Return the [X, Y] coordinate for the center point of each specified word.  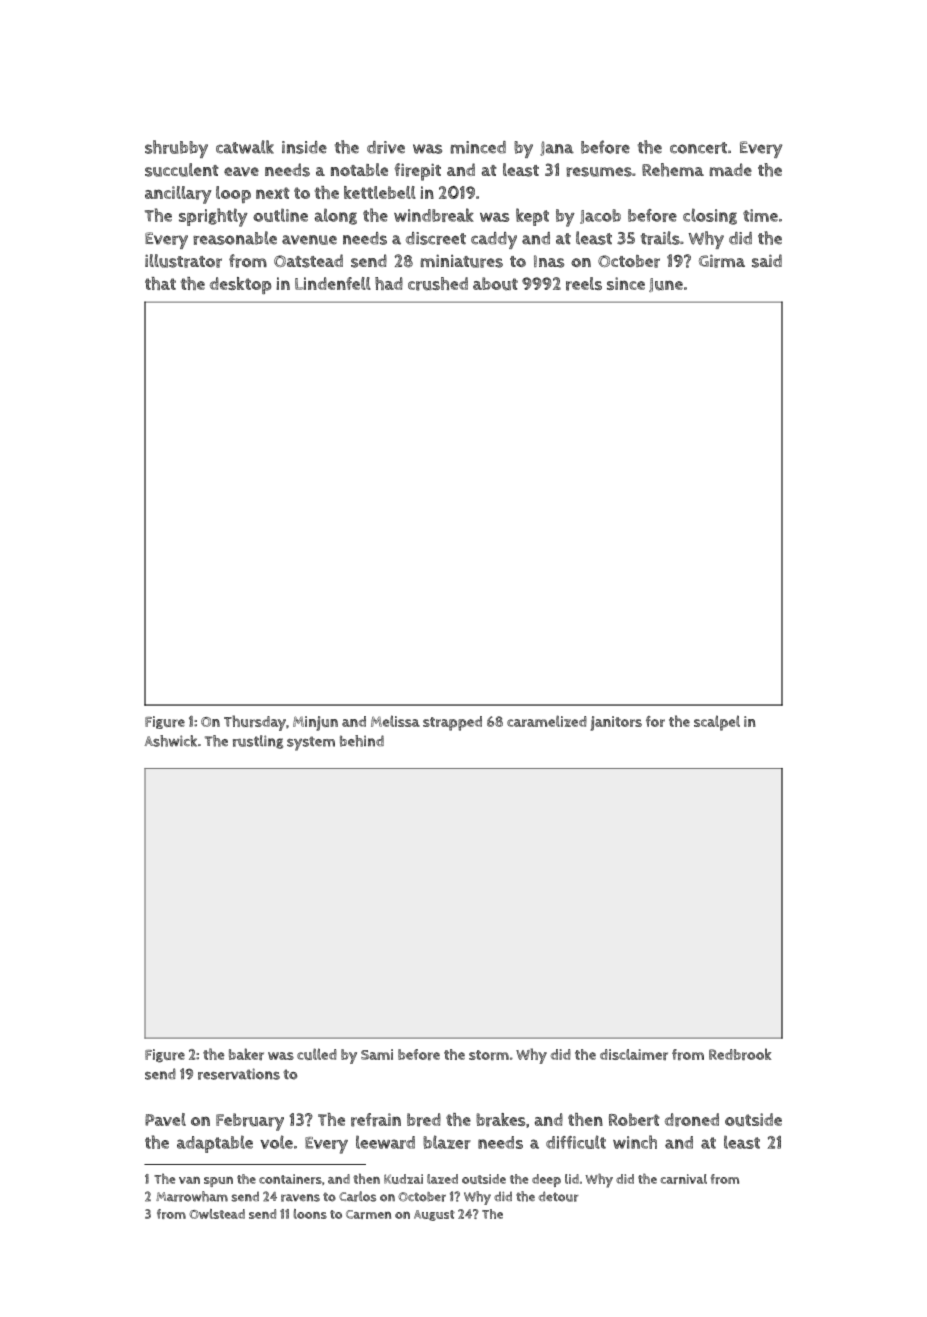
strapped [452, 723]
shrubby [176, 149]
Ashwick [170, 741]
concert [698, 148]
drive [386, 147]
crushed [438, 284]
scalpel [717, 723]
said [767, 261]
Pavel [165, 1119]
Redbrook [740, 1054]
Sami [377, 1054]
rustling [258, 742]
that [160, 283]
